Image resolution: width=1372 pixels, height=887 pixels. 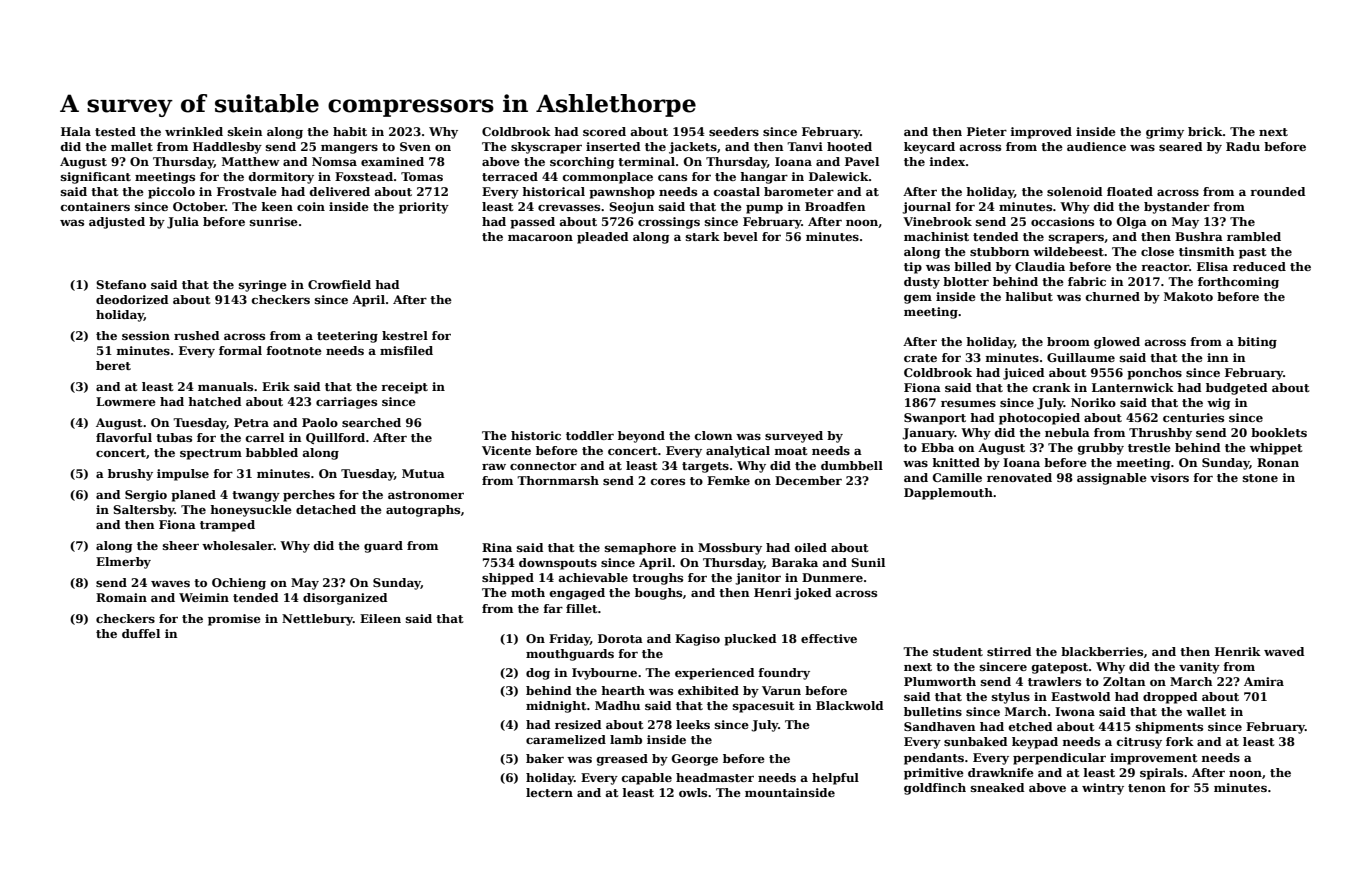 I want to click on tenon, so click(x=1147, y=788).
